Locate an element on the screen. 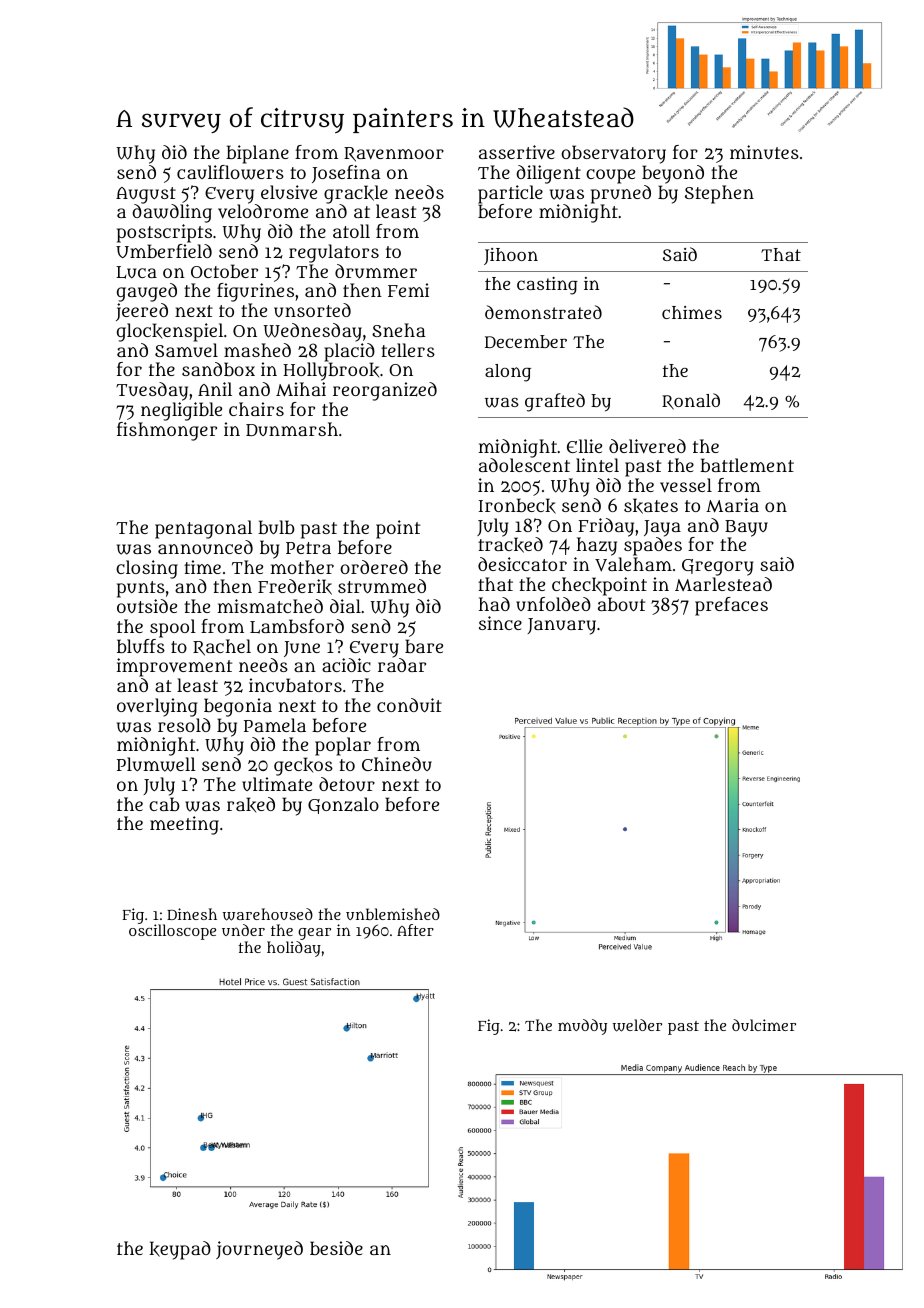 The height and width of the screenshot is (1308, 924). journeyed is located at coordinates (259, 1250).
